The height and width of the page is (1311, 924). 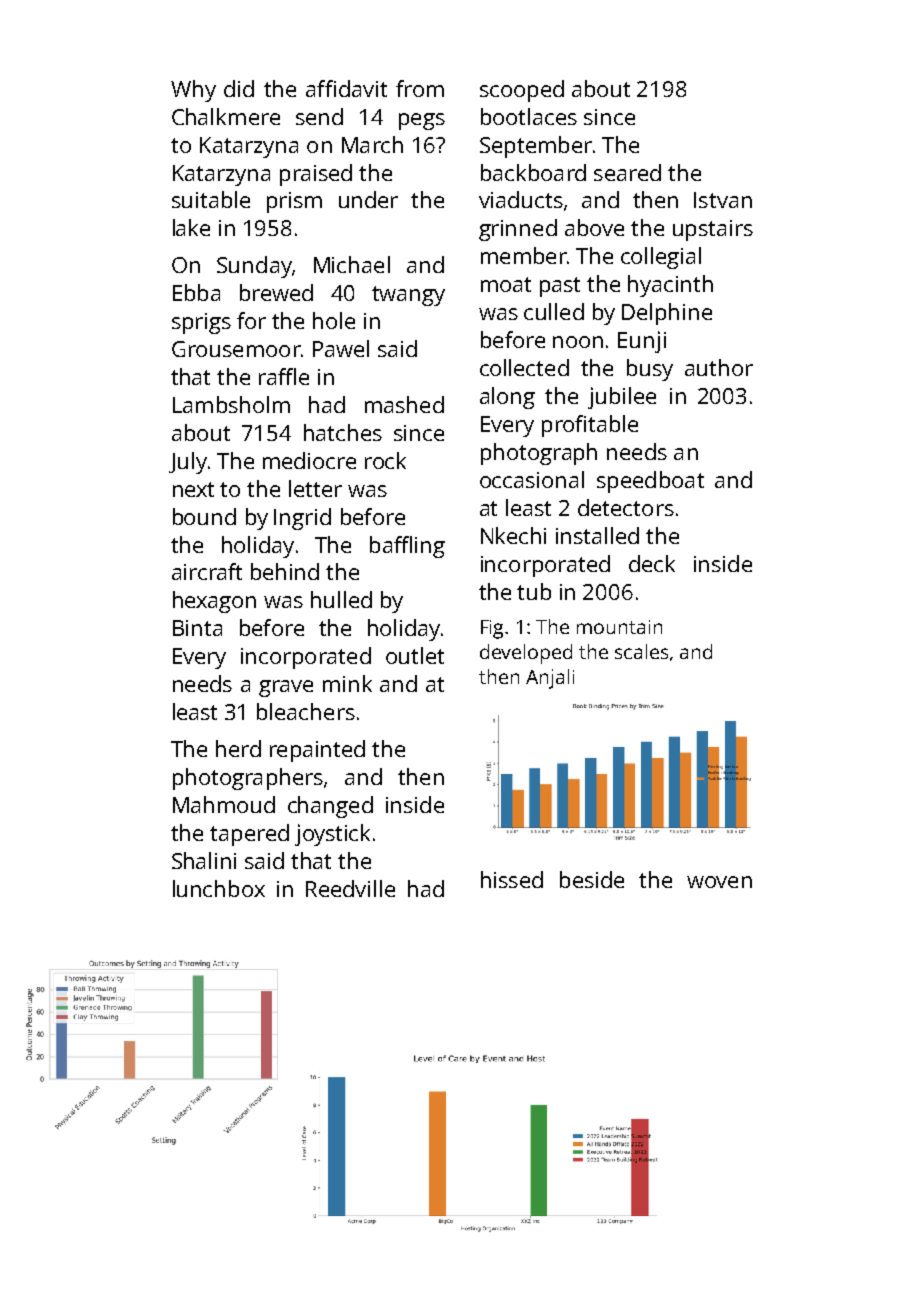 I want to click on behind, so click(x=285, y=571).
